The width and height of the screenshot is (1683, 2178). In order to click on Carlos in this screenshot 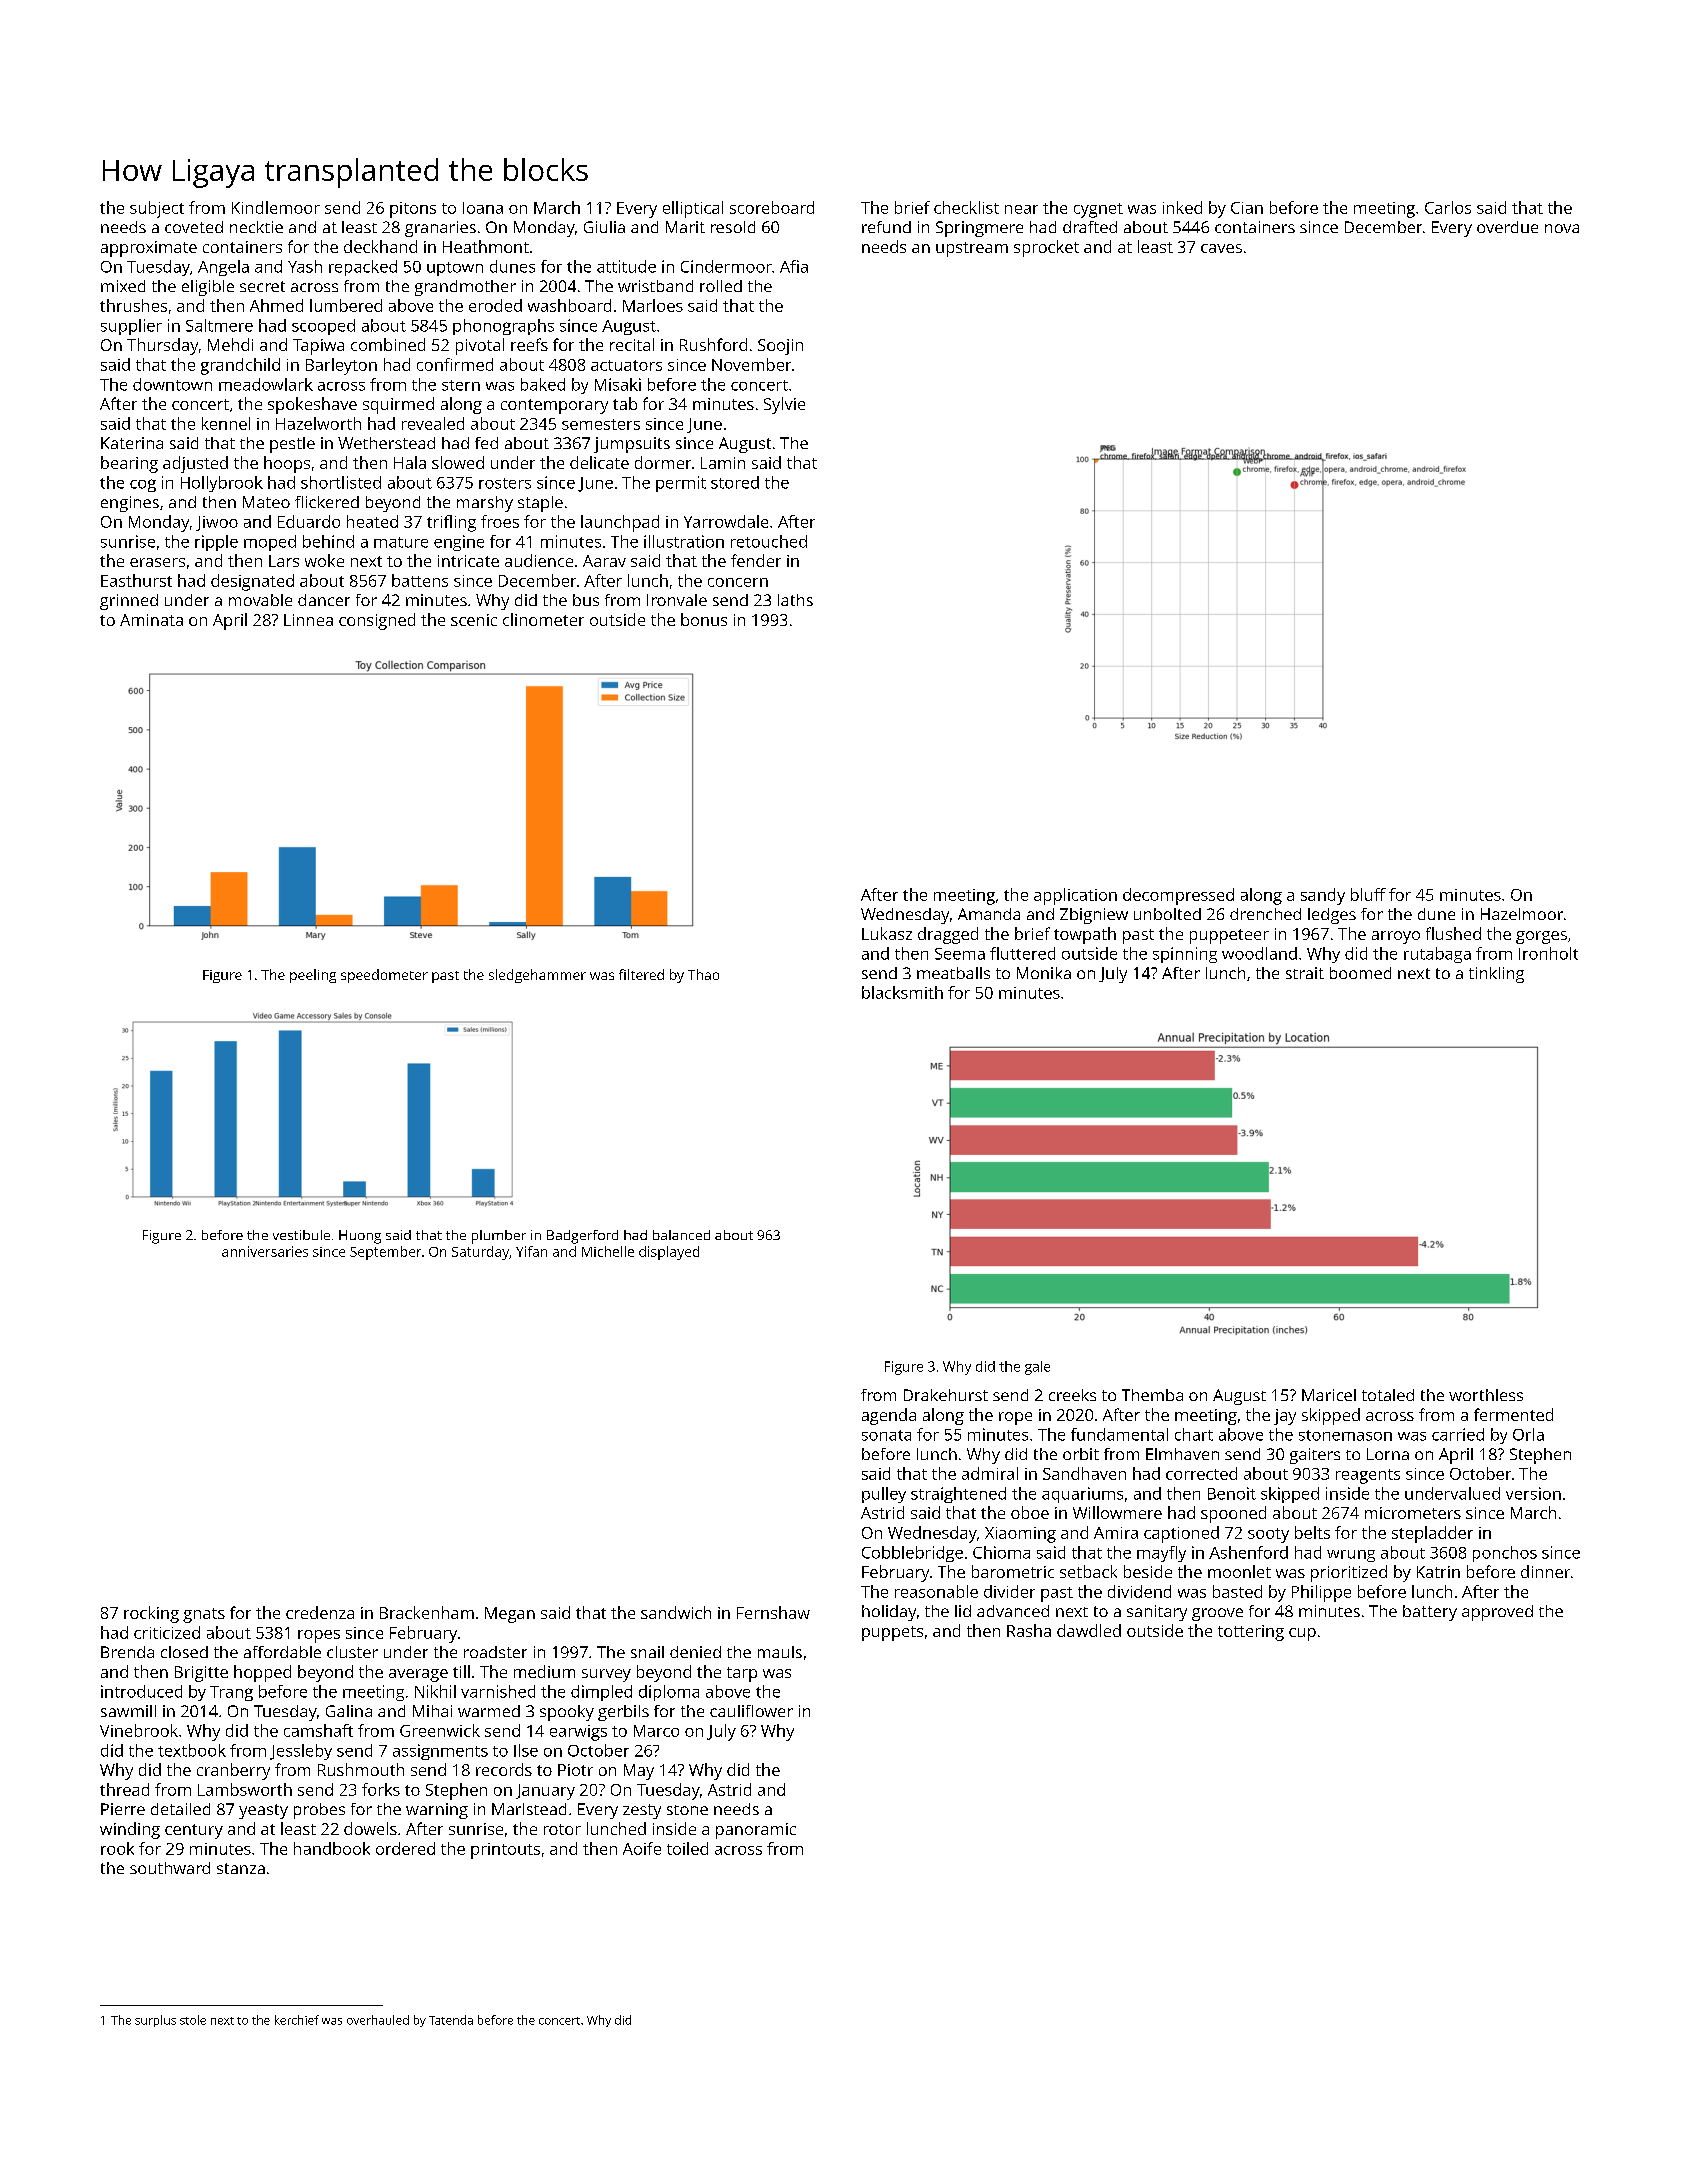, I will do `click(1448, 207)`.
